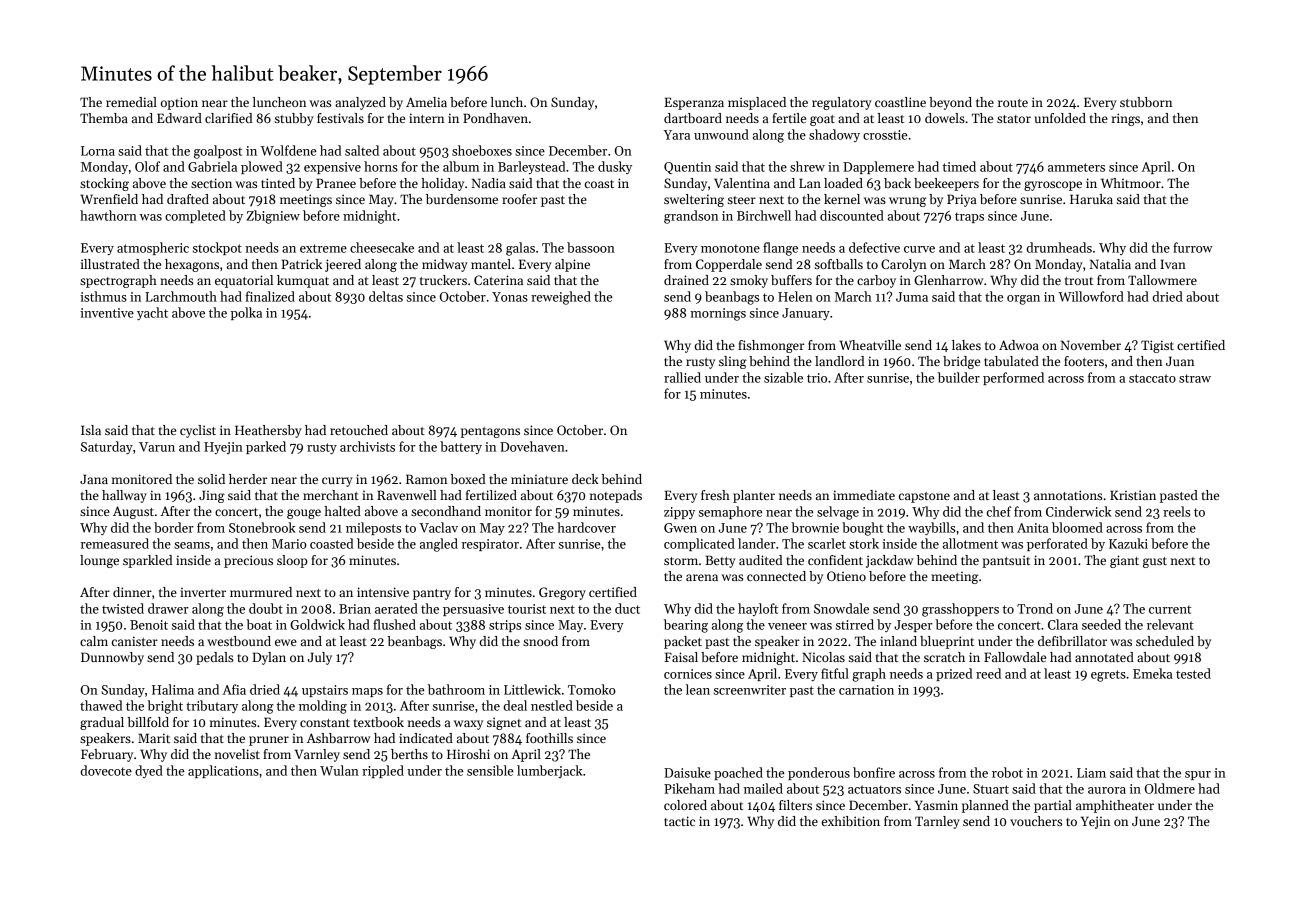  What do you see at coordinates (1193, 247) in the screenshot?
I see `furrow` at bounding box center [1193, 247].
